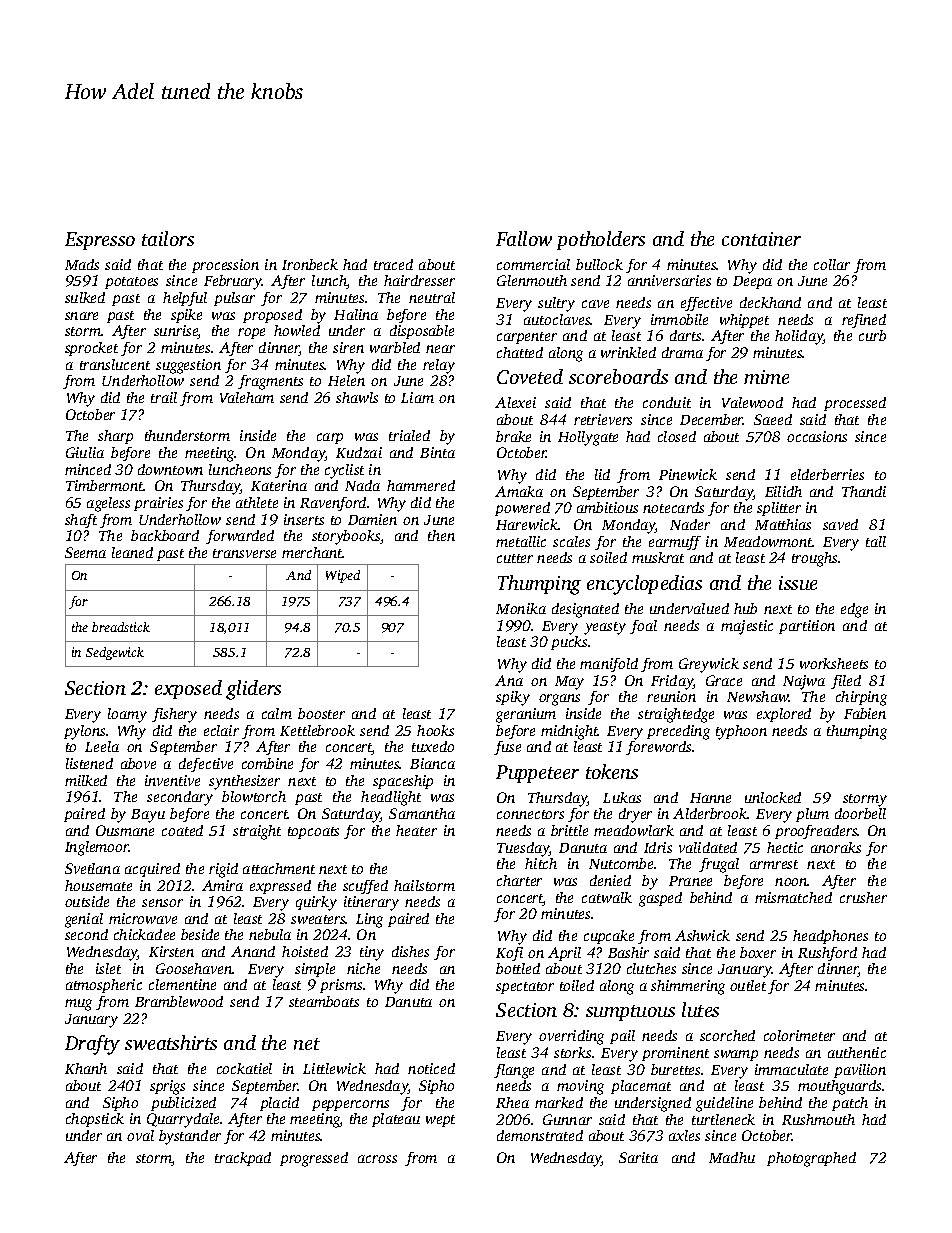 The width and height of the page is (952, 1233). What do you see at coordinates (334, 1068) in the page?
I see `Littlewick` at bounding box center [334, 1068].
